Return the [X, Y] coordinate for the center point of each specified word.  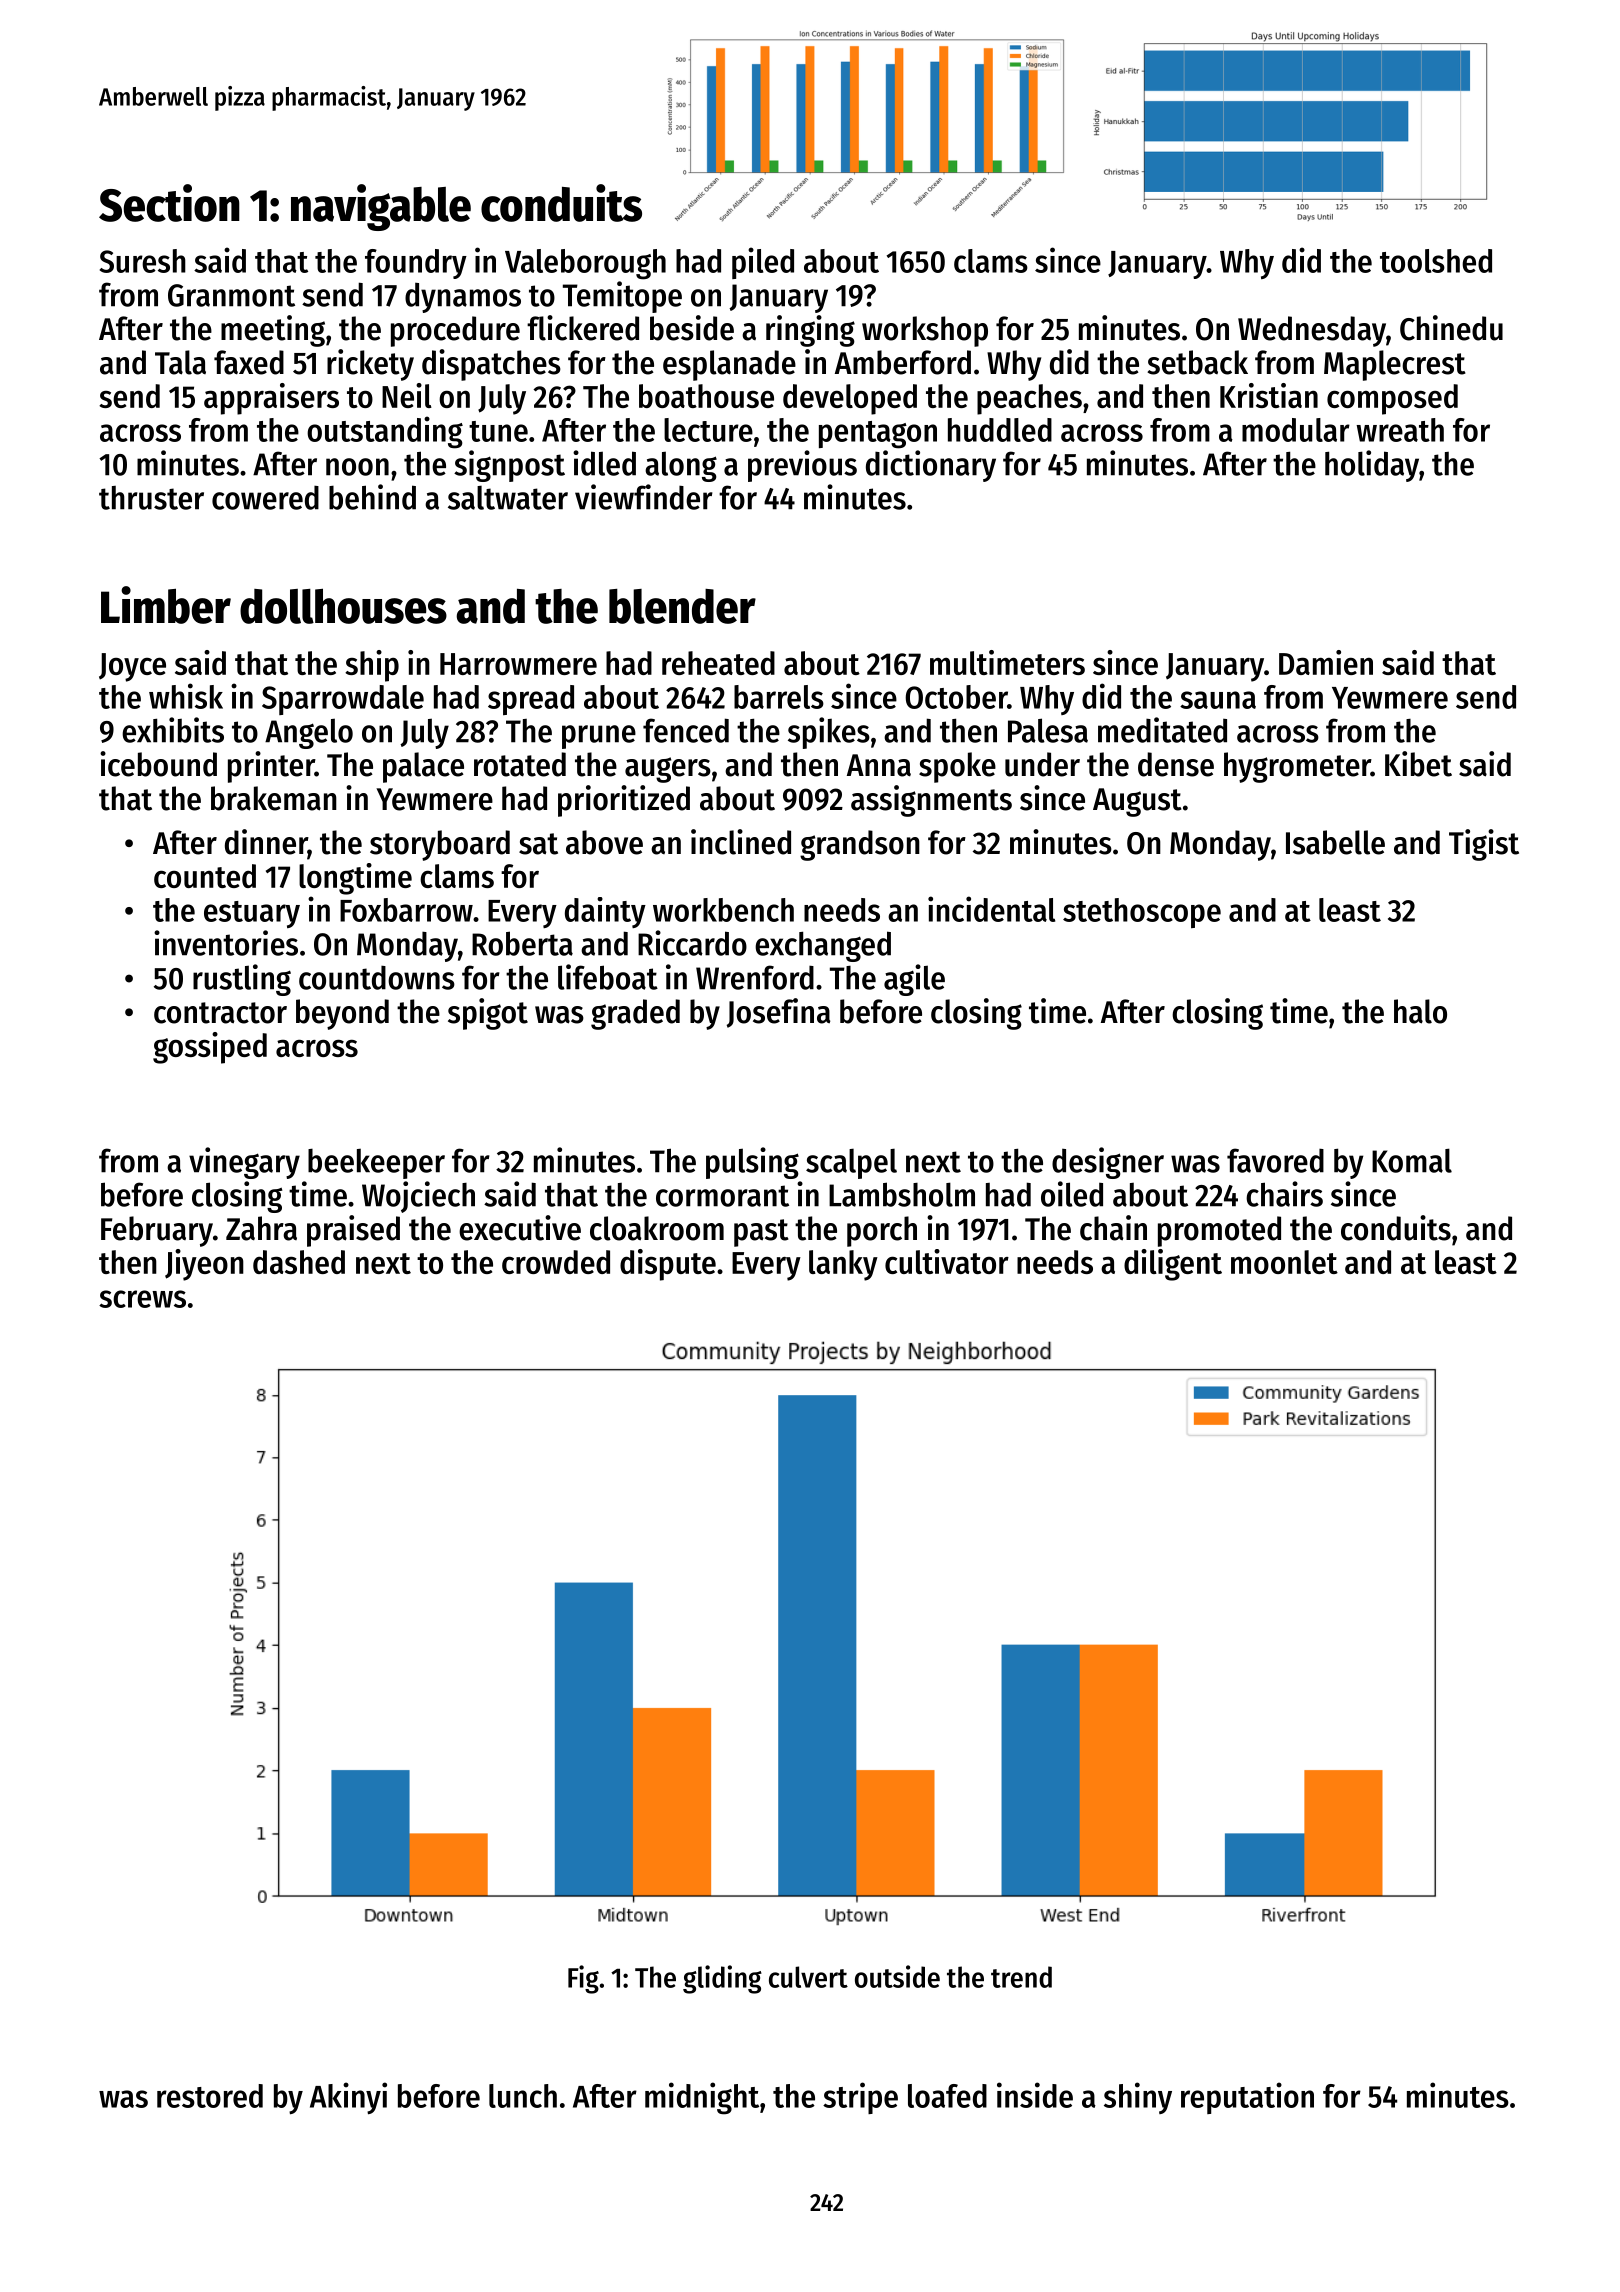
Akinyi [348, 2098]
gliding [722, 1979]
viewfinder [644, 497]
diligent [1173, 1265]
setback [1197, 362]
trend [1021, 1977]
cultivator [947, 1261]
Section [169, 203]
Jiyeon [204, 1265]
